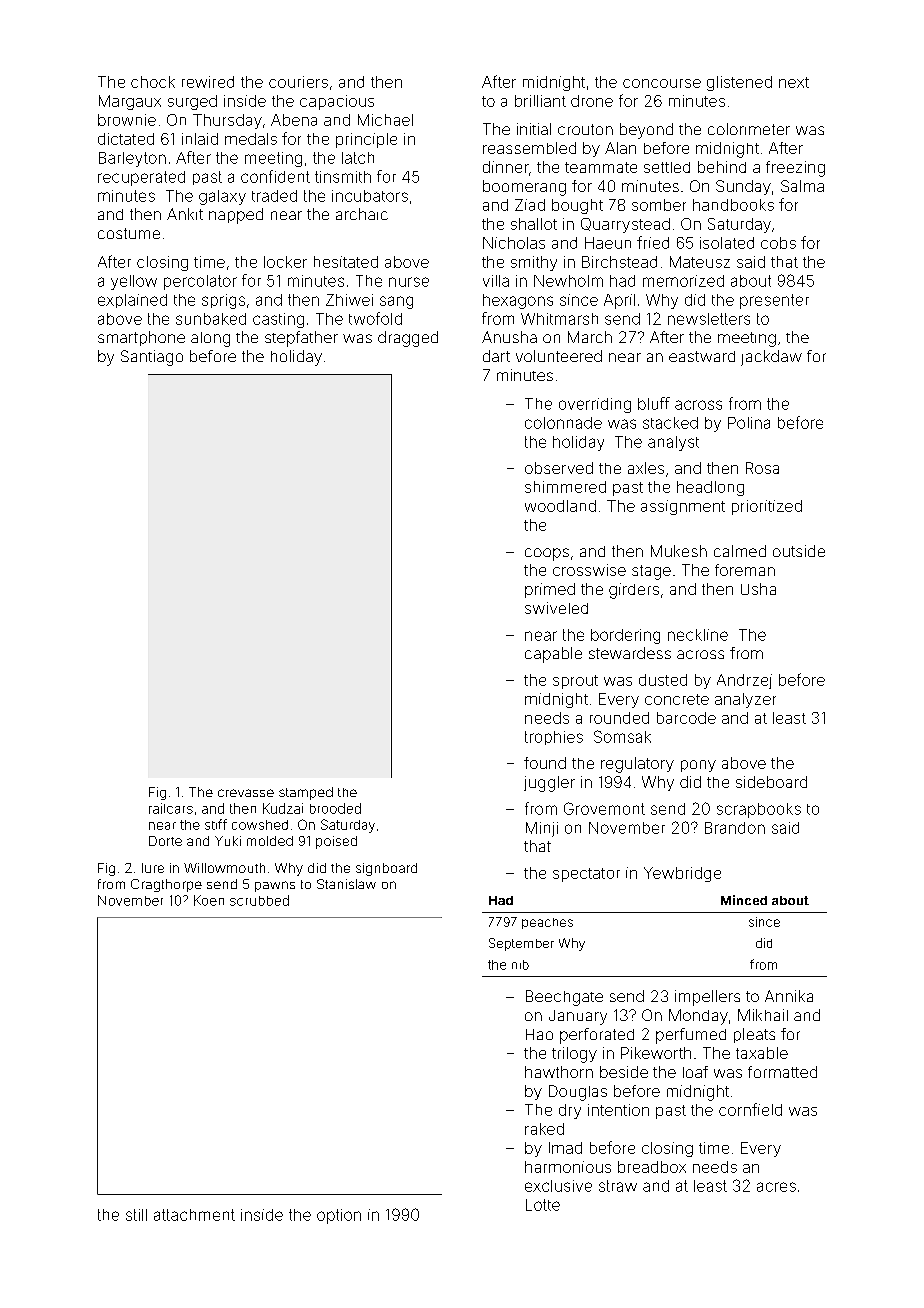  I want to click on capable, so click(553, 655).
